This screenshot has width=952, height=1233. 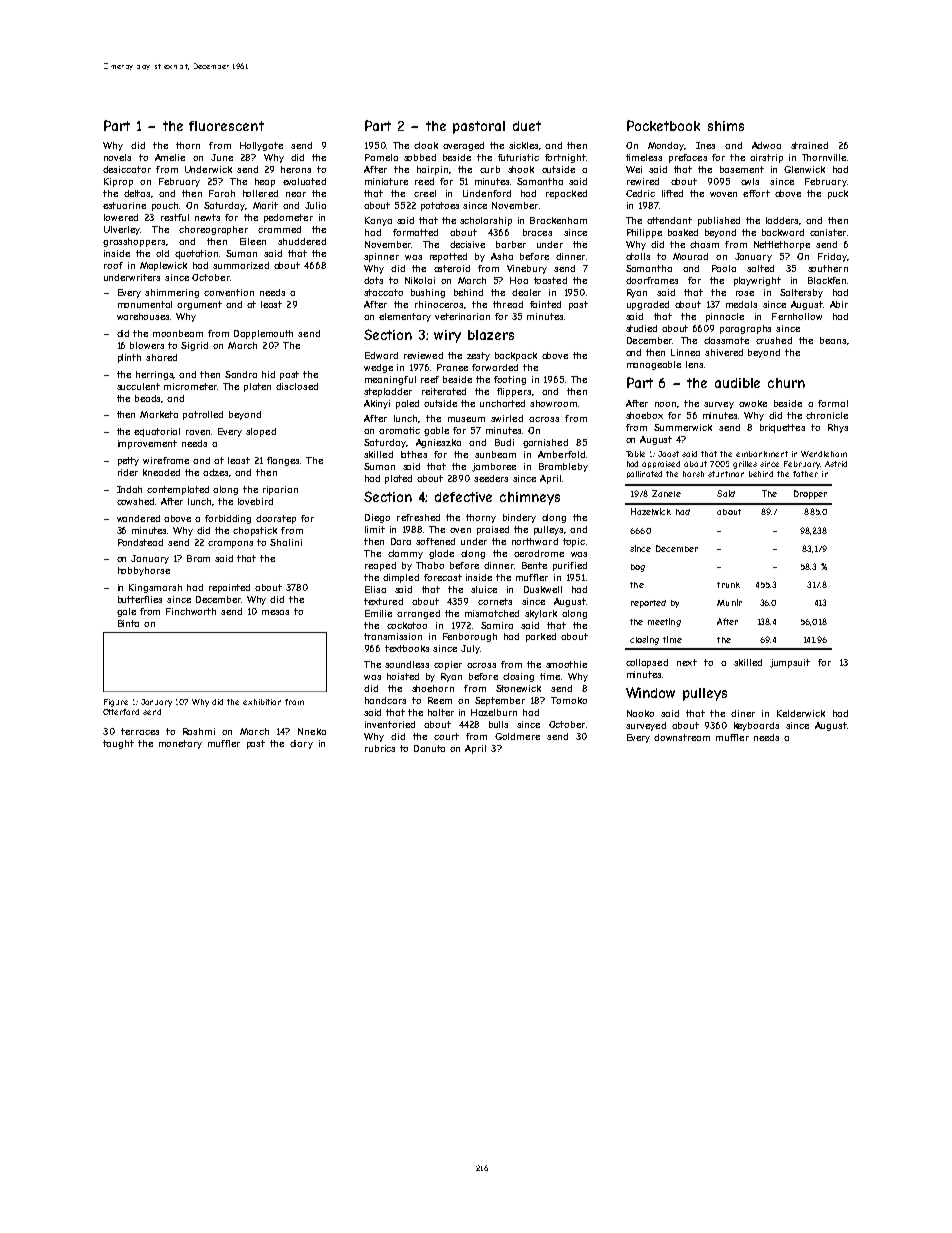 I want to click on Pranee, so click(x=452, y=367).
